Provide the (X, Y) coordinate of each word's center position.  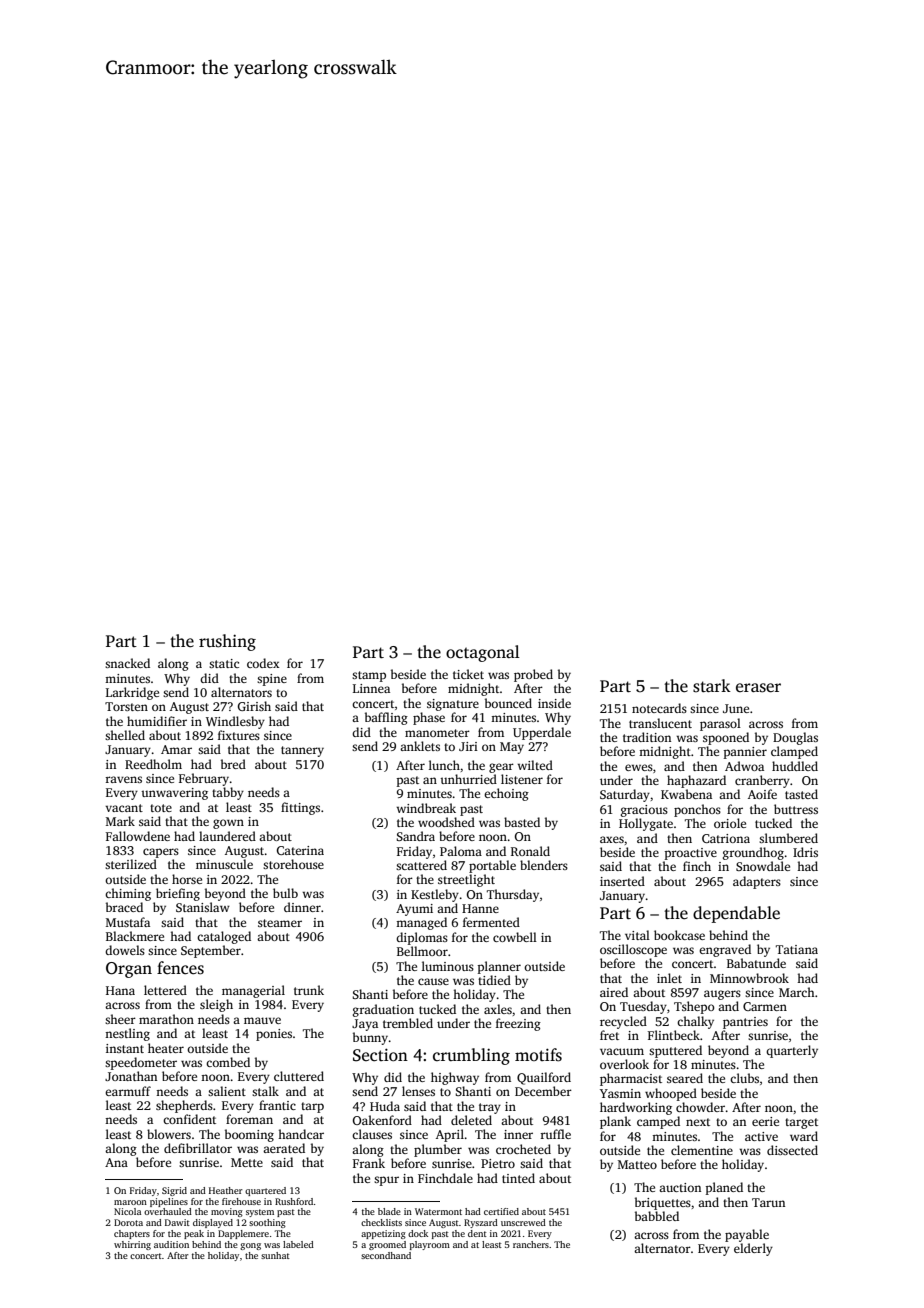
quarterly (792, 1051)
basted (522, 822)
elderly (753, 1249)
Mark (120, 821)
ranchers (531, 1244)
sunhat (275, 1255)
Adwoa (744, 766)
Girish (254, 706)
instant (125, 1048)
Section (380, 1055)
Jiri (468, 746)
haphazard (696, 781)
